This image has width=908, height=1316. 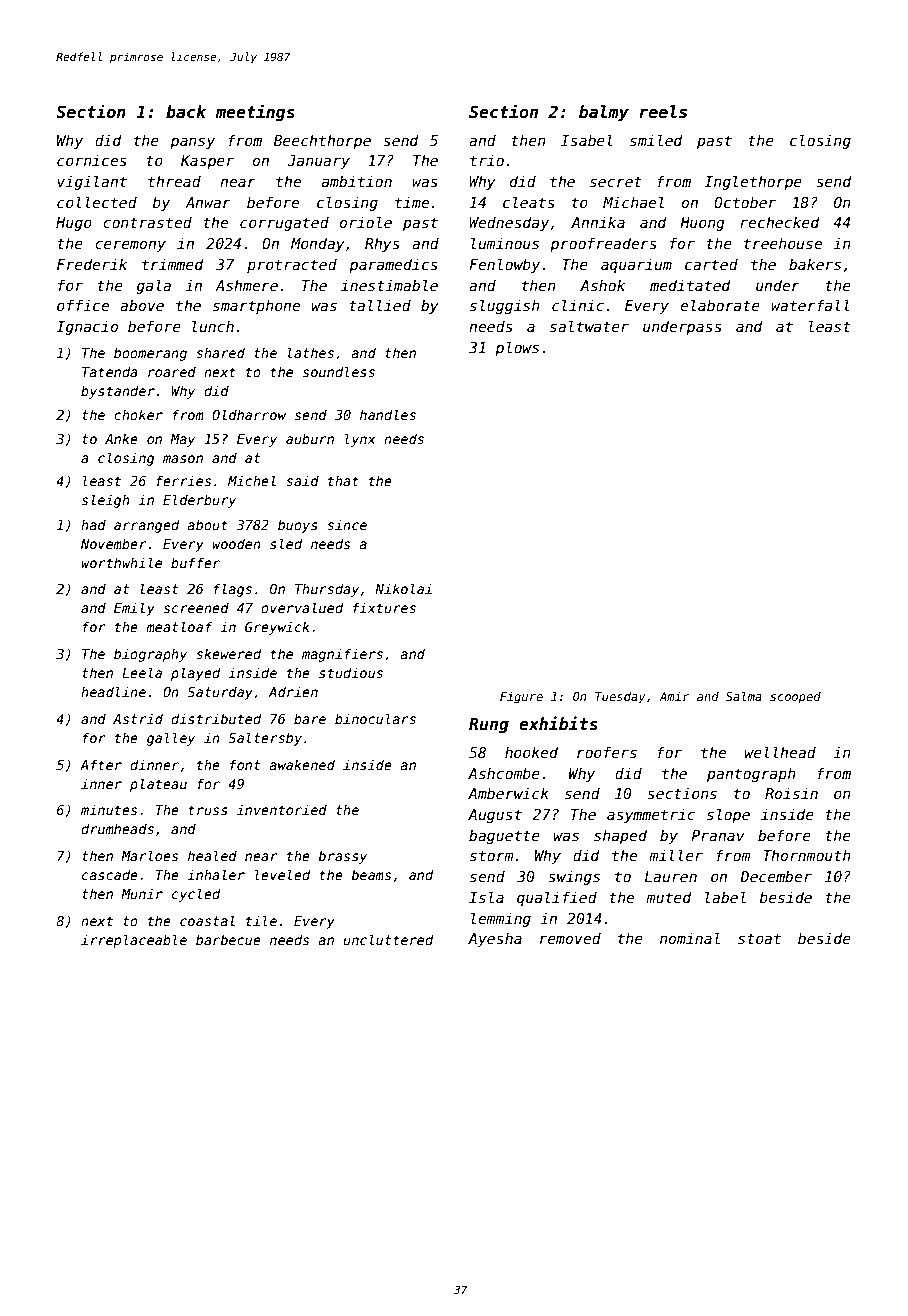 What do you see at coordinates (347, 524) in the image?
I see `since` at bounding box center [347, 524].
